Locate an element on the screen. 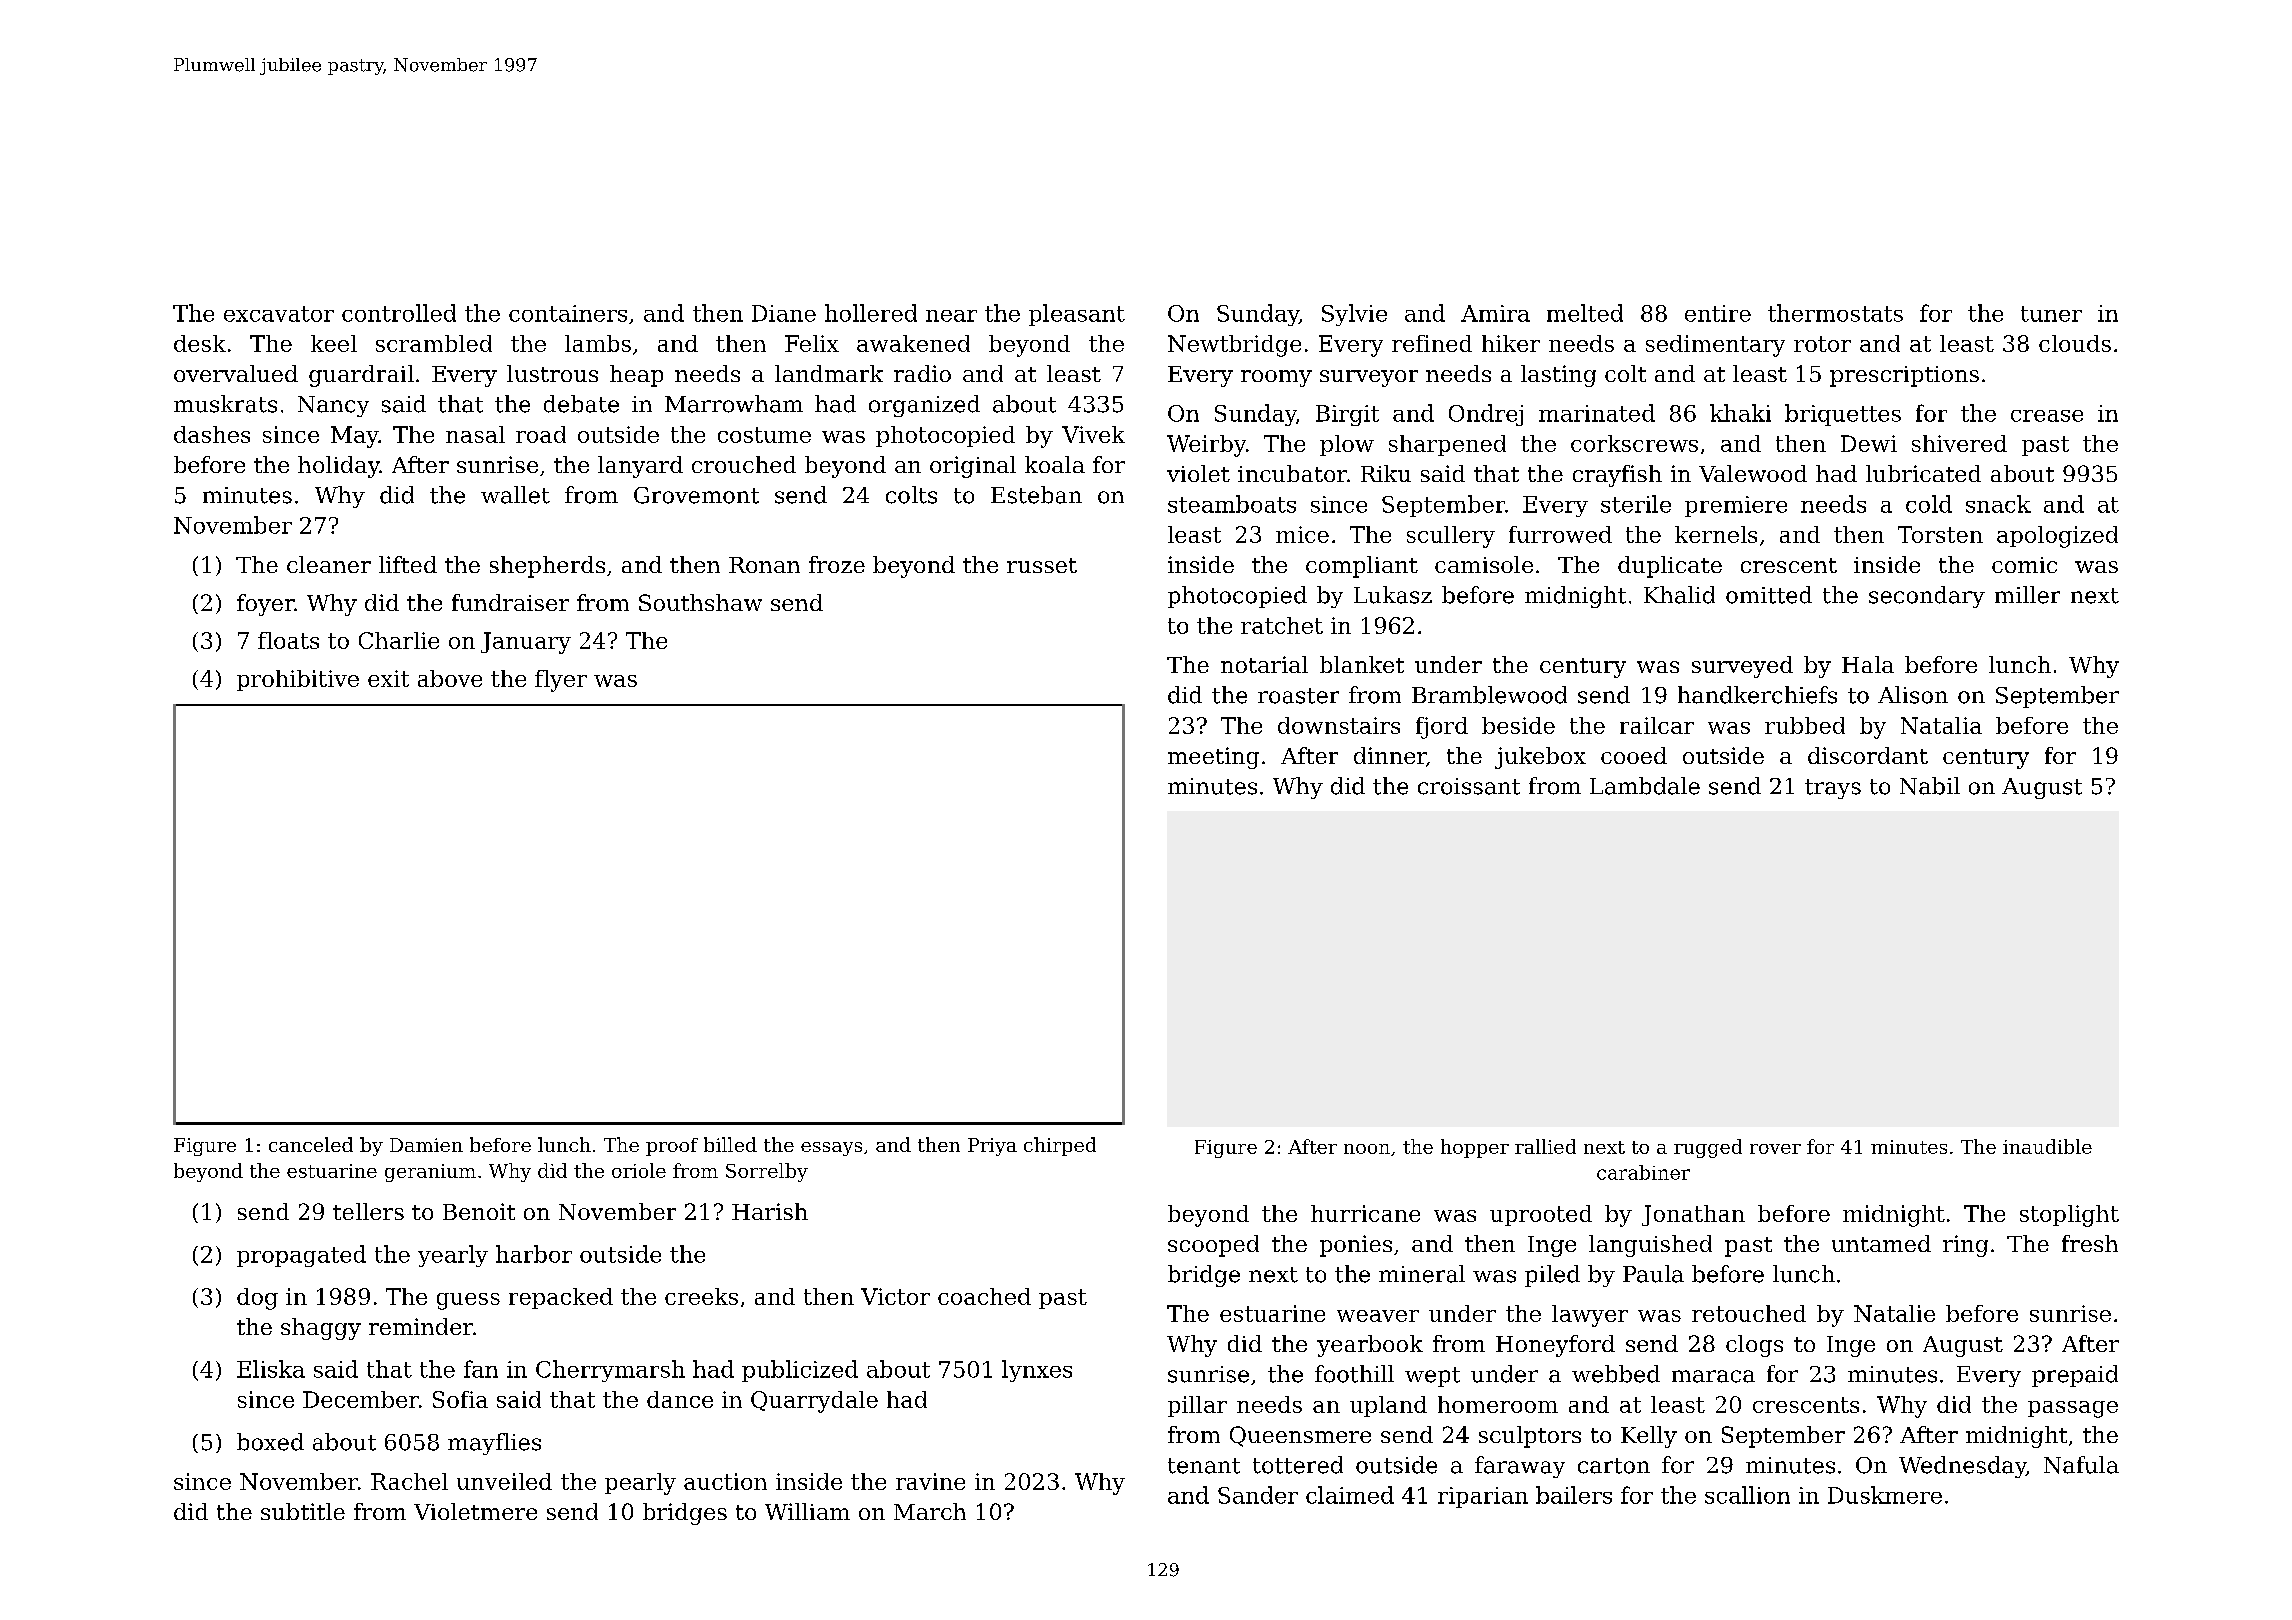 This screenshot has height=1620, width=2292. languished is located at coordinates (1650, 1246).
